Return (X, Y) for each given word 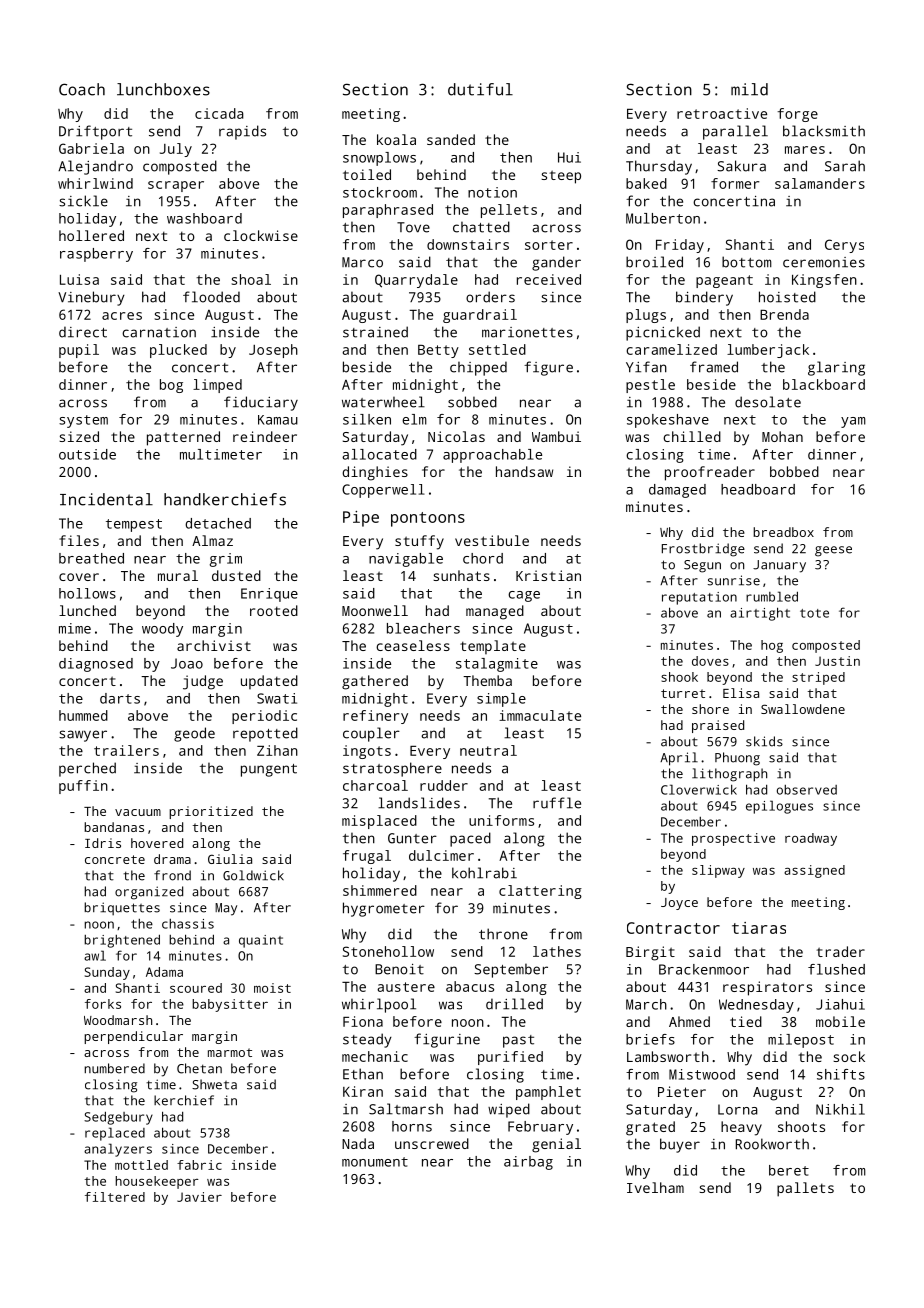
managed (495, 612)
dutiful (480, 89)
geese (833, 551)
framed (714, 367)
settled (497, 349)
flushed (836, 969)
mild (749, 89)
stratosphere (392, 769)
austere (406, 987)
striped (818, 678)
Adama (164, 972)
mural (178, 575)
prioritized (211, 812)
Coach (82, 89)
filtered (115, 1197)
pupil (79, 351)
